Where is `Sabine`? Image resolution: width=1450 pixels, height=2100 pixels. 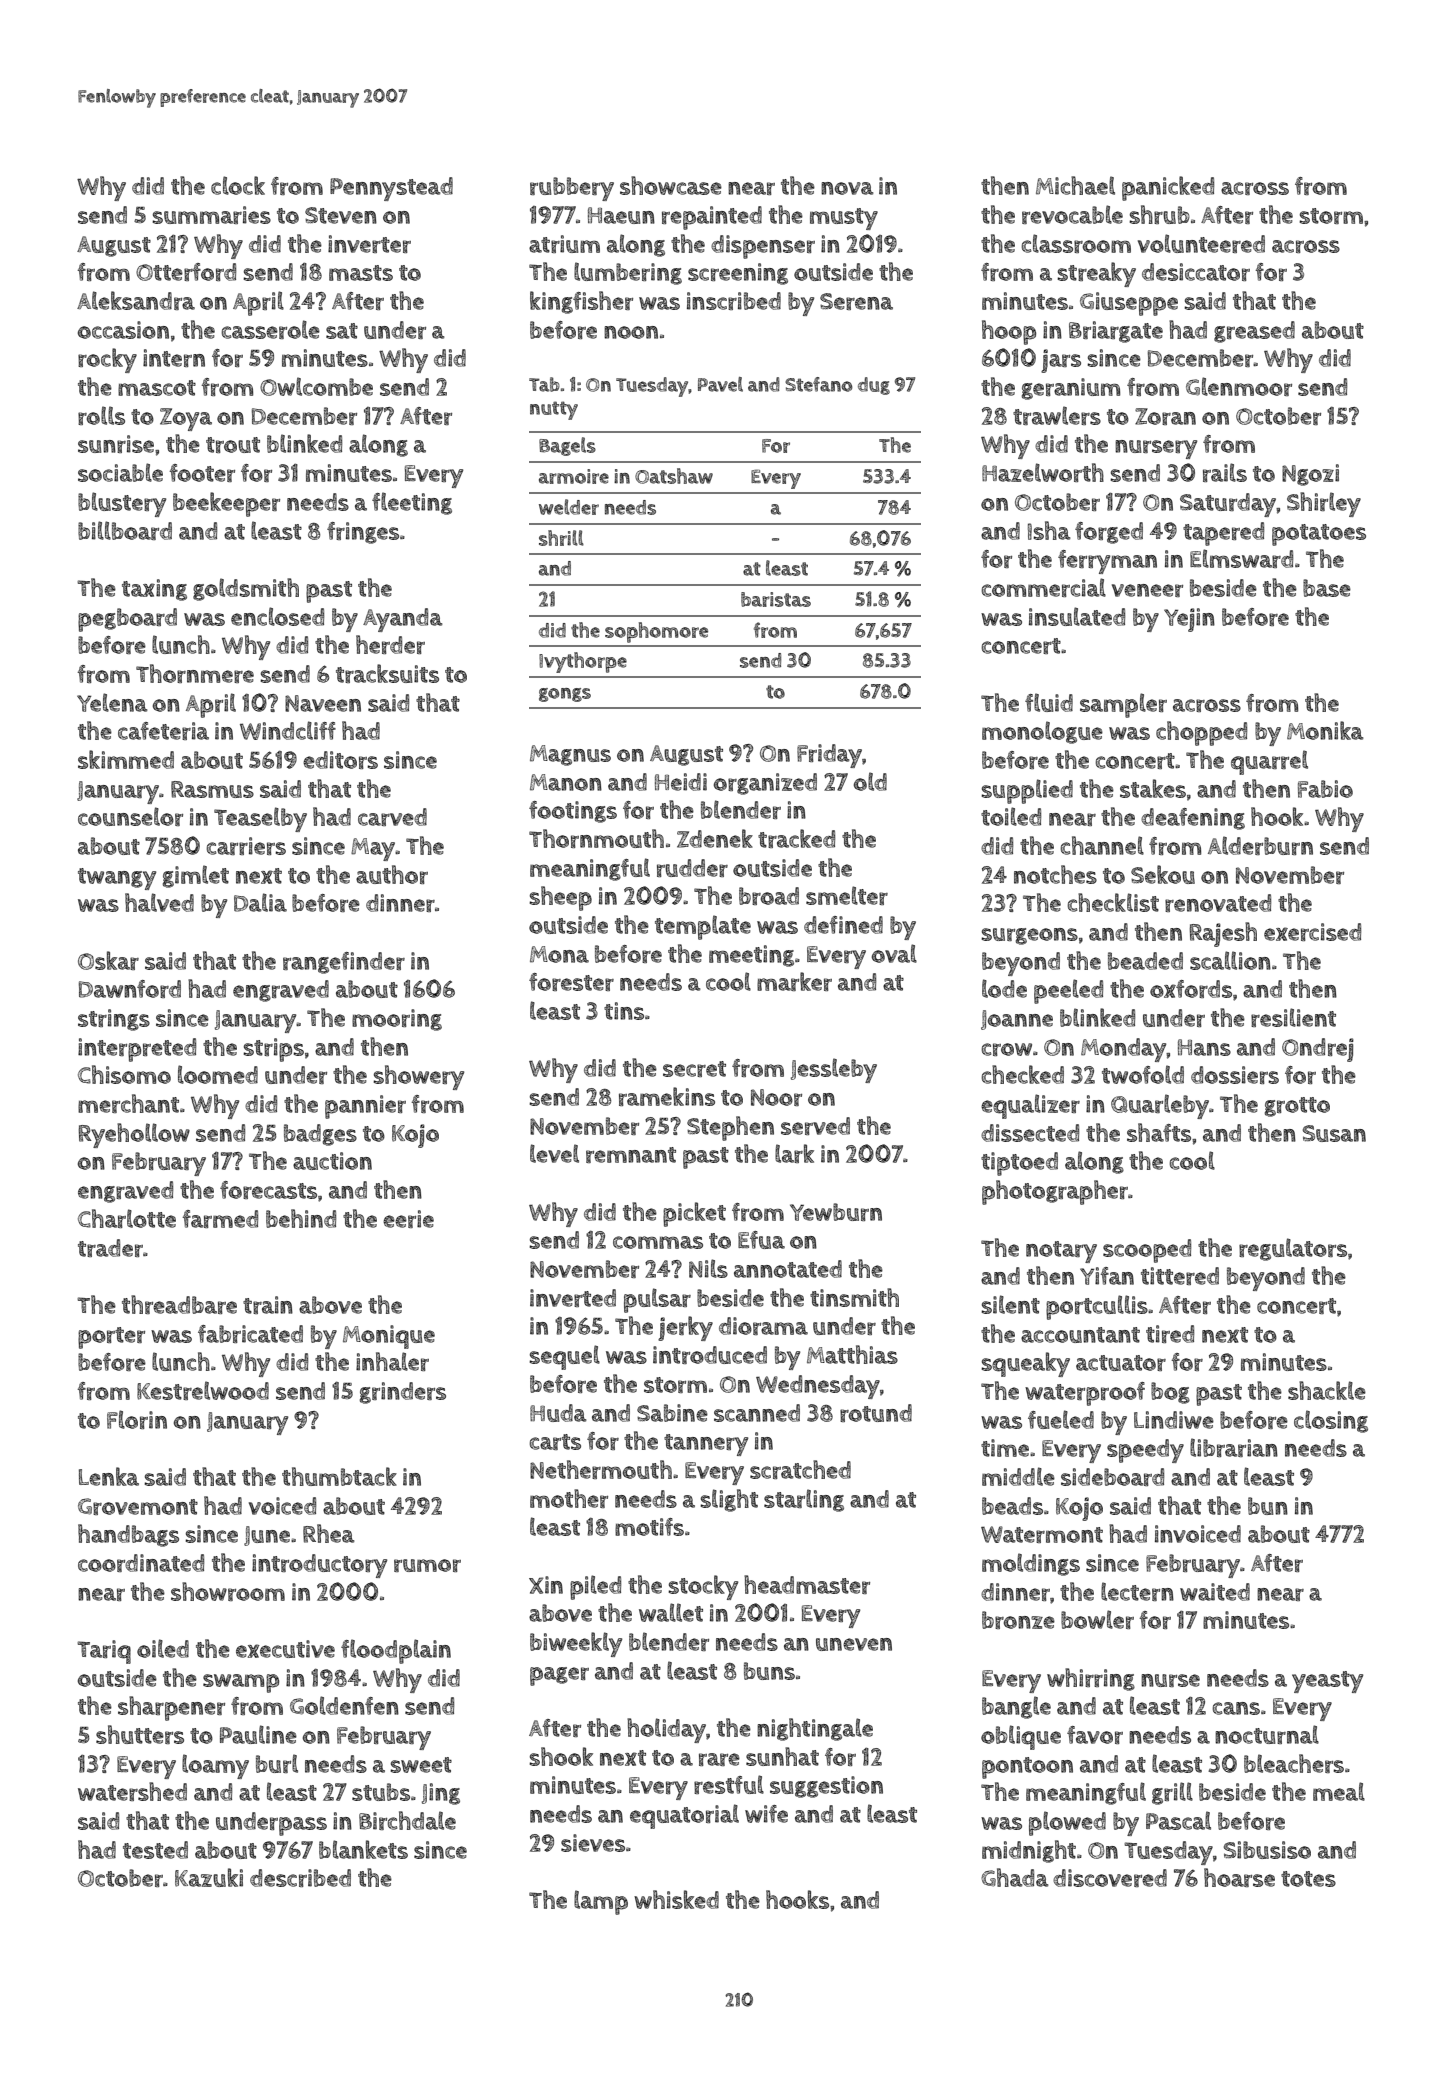
Sabine is located at coordinates (672, 1413).
